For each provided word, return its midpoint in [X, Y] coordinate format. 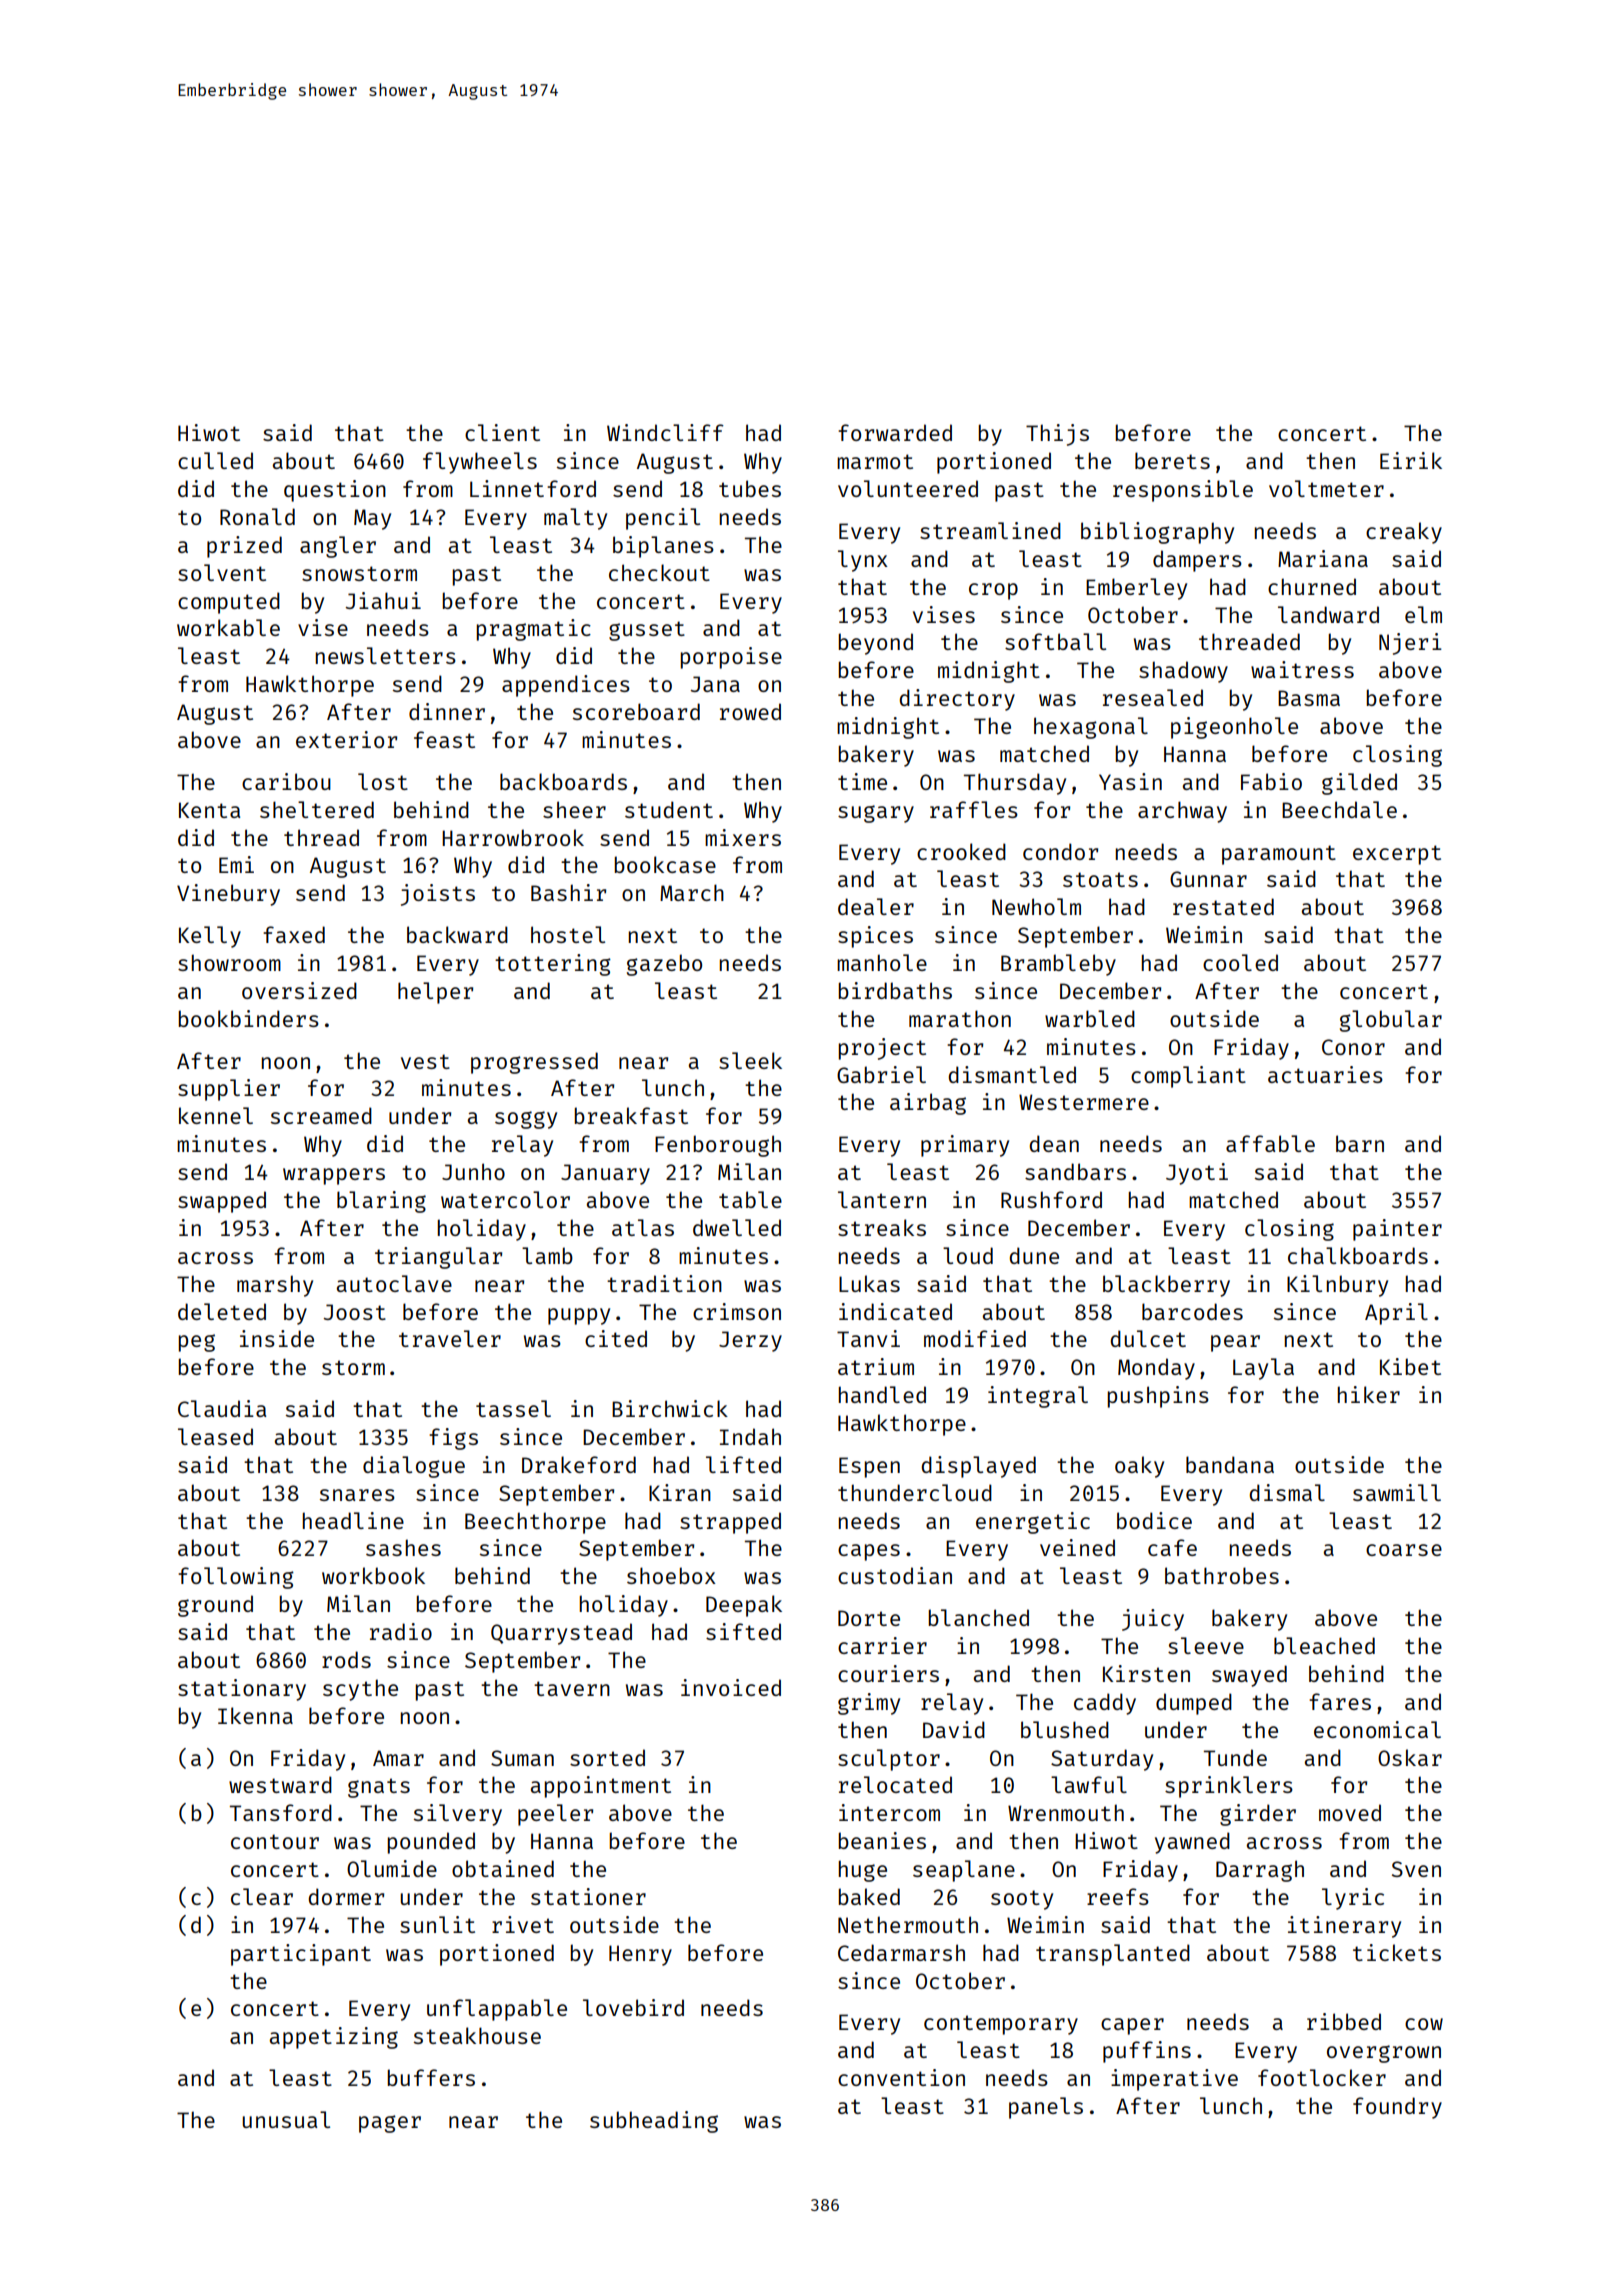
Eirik [1411, 460]
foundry [1397, 2108]
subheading [654, 2122]
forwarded [895, 432]
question [335, 491]
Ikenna [255, 1715]
